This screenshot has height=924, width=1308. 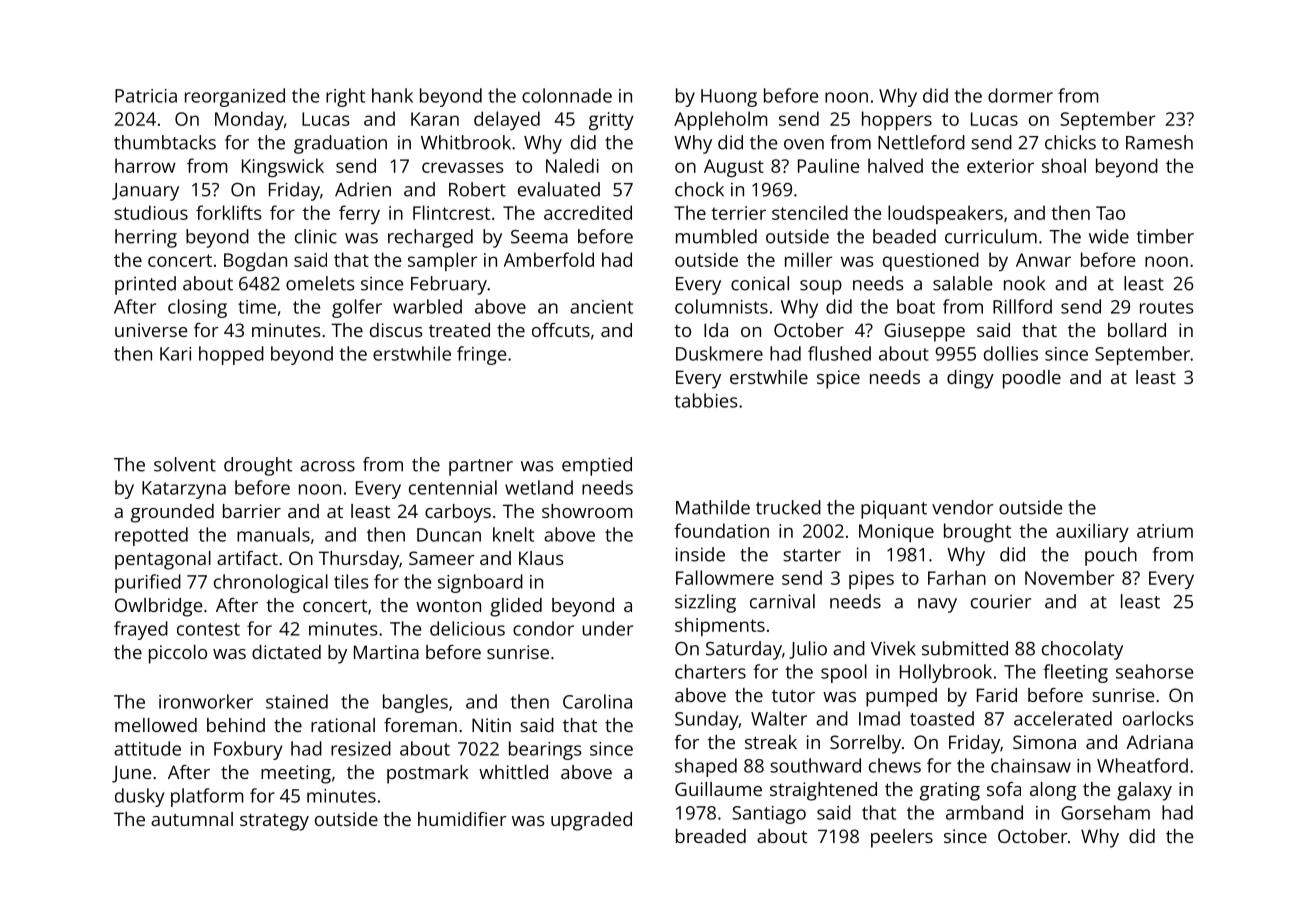 What do you see at coordinates (1105, 812) in the screenshot?
I see `Gorseham` at bounding box center [1105, 812].
